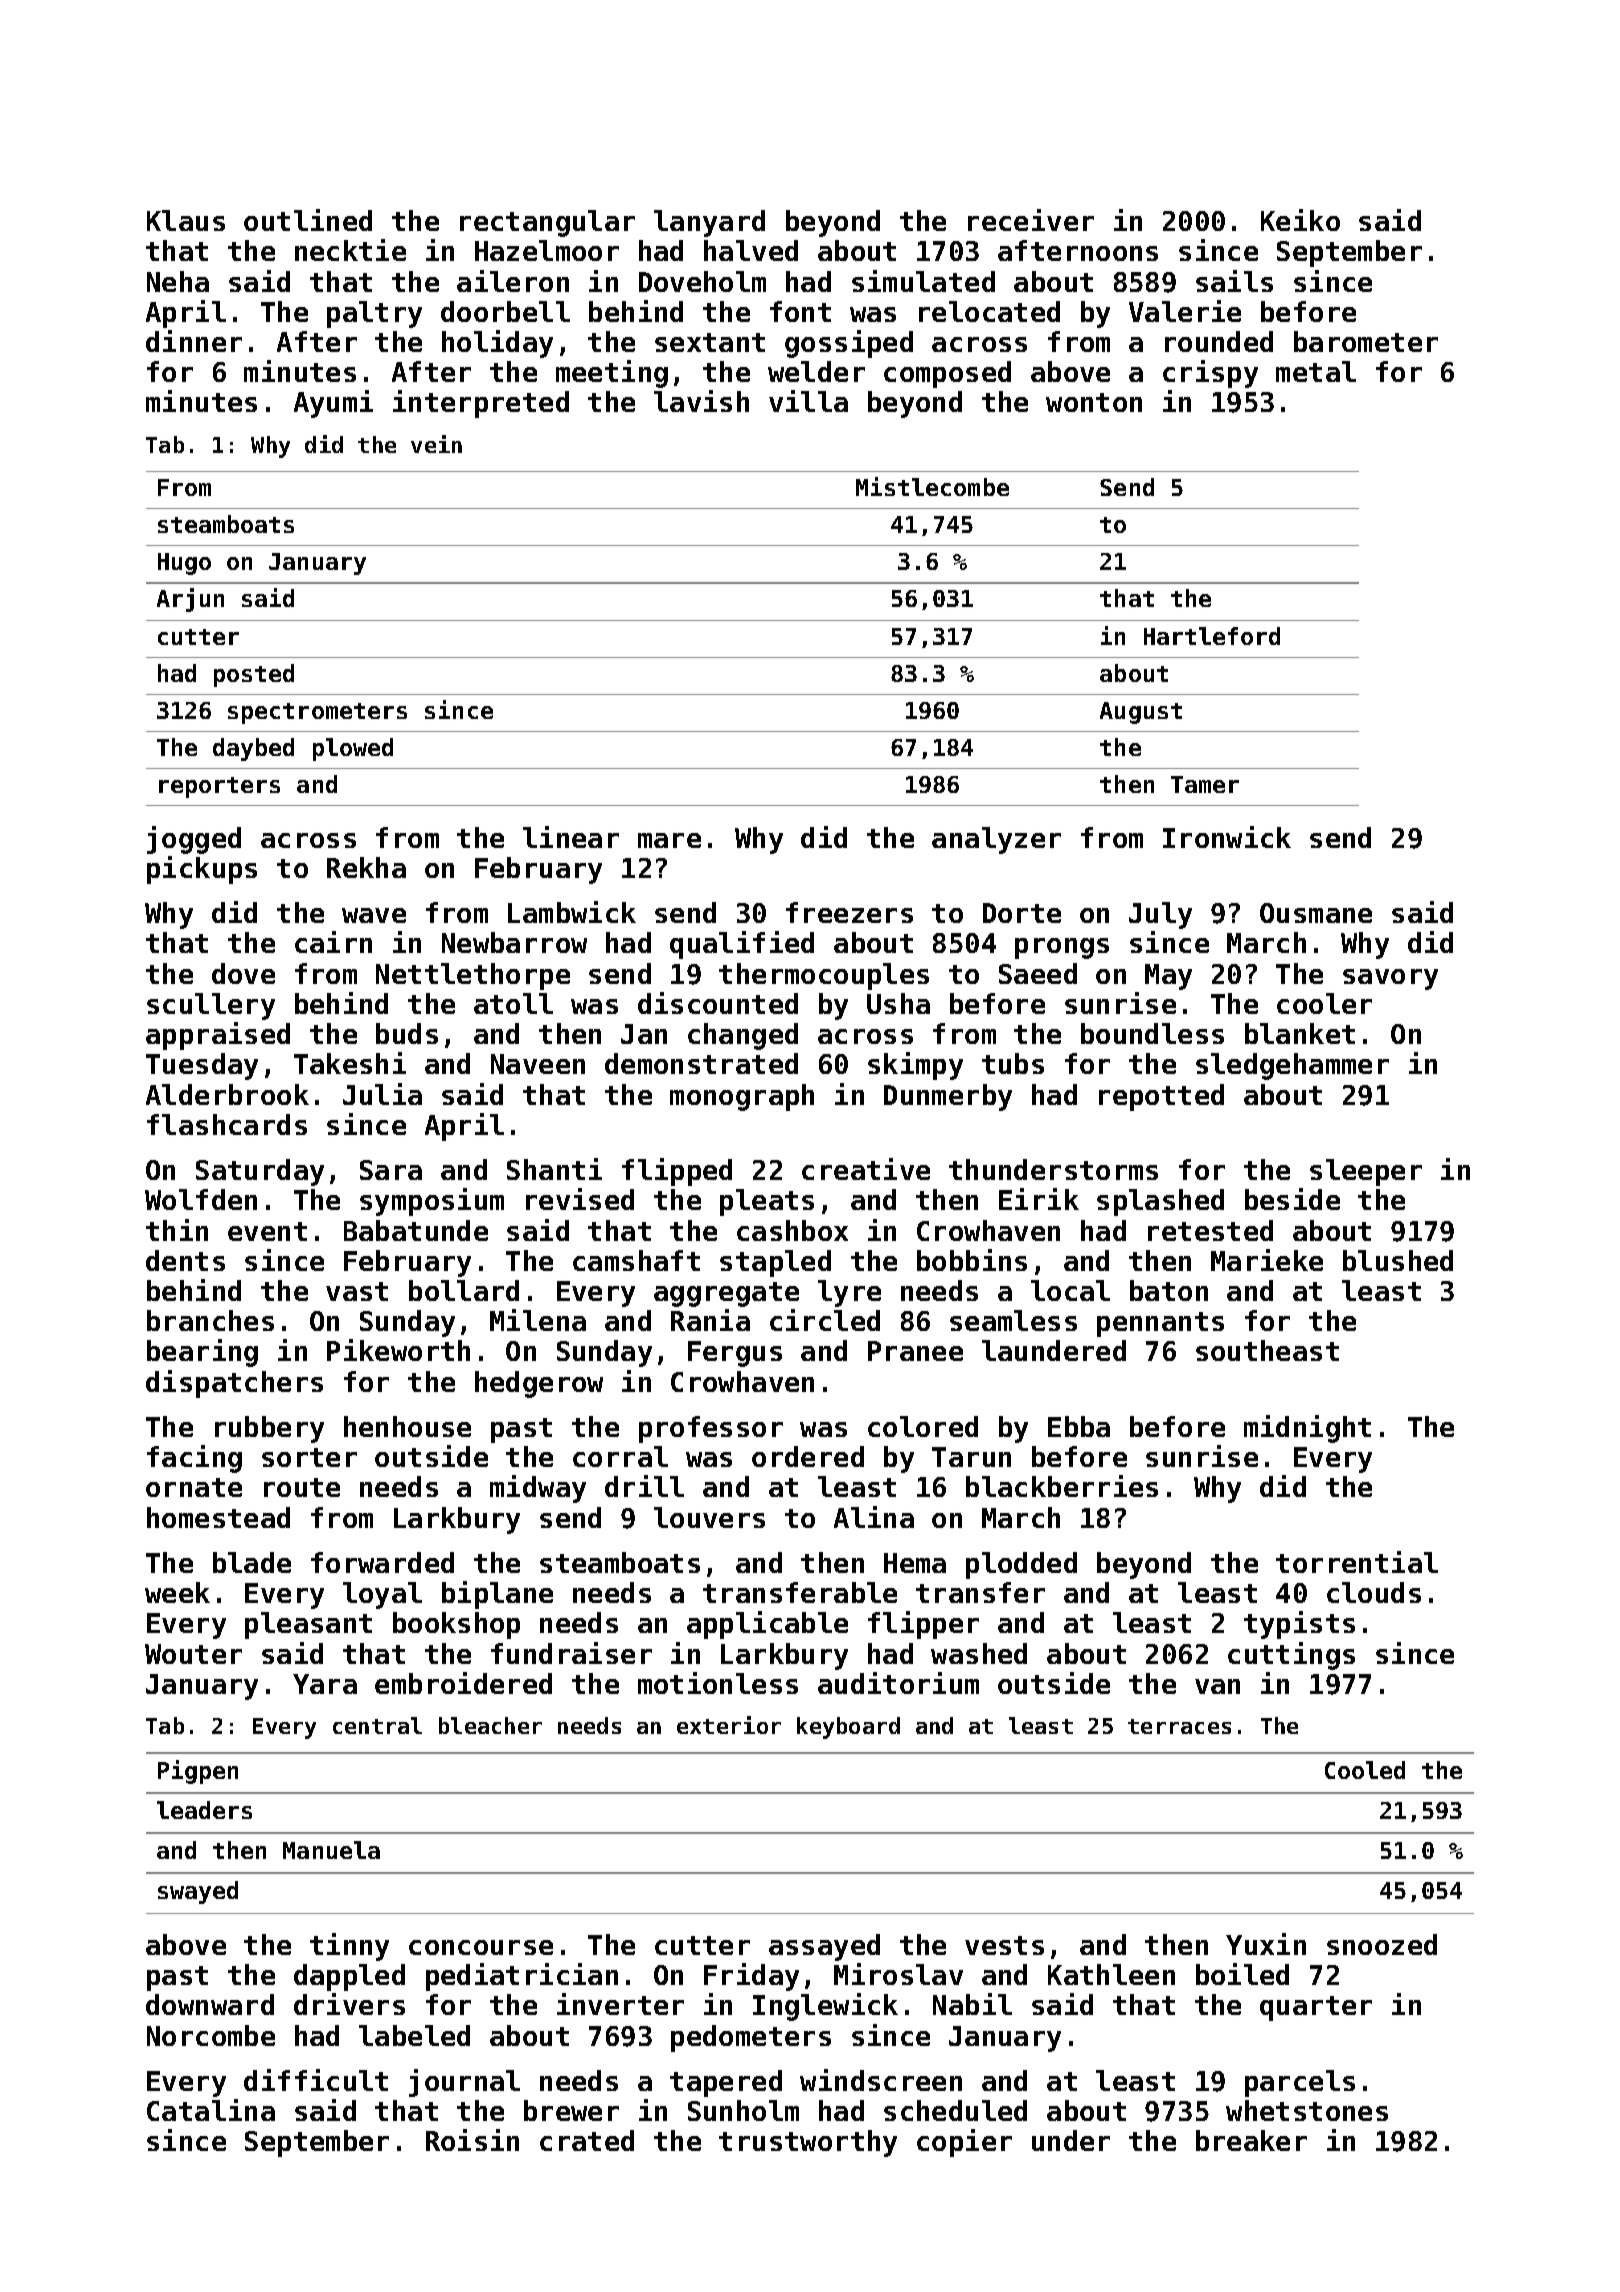 This screenshot has height=2292, width=1620. What do you see at coordinates (1300, 220) in the screenshot?
I see `Keiko` at bounding box center [1300, 220].
